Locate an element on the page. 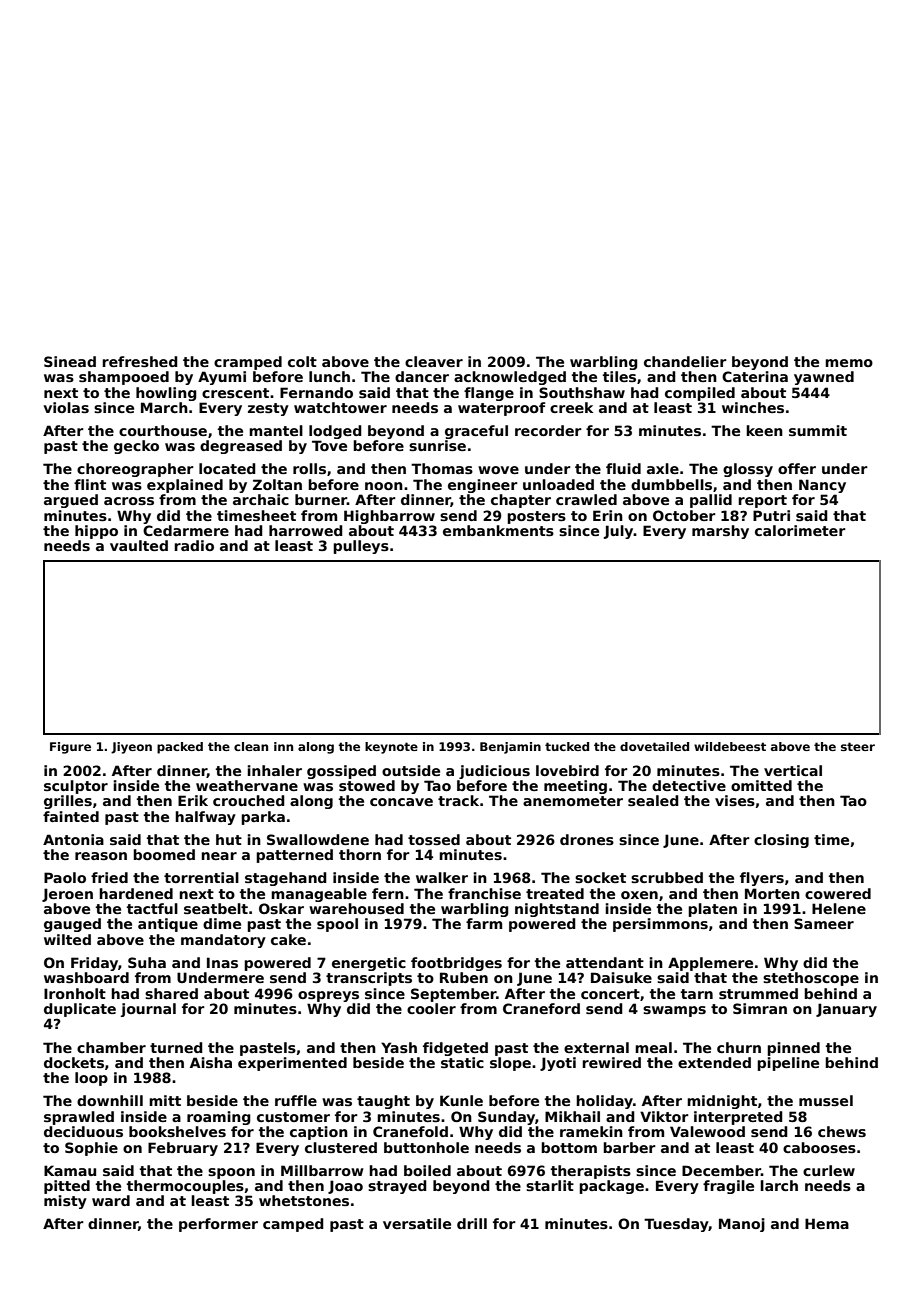  sealed is located at coordinates (653, 800).
